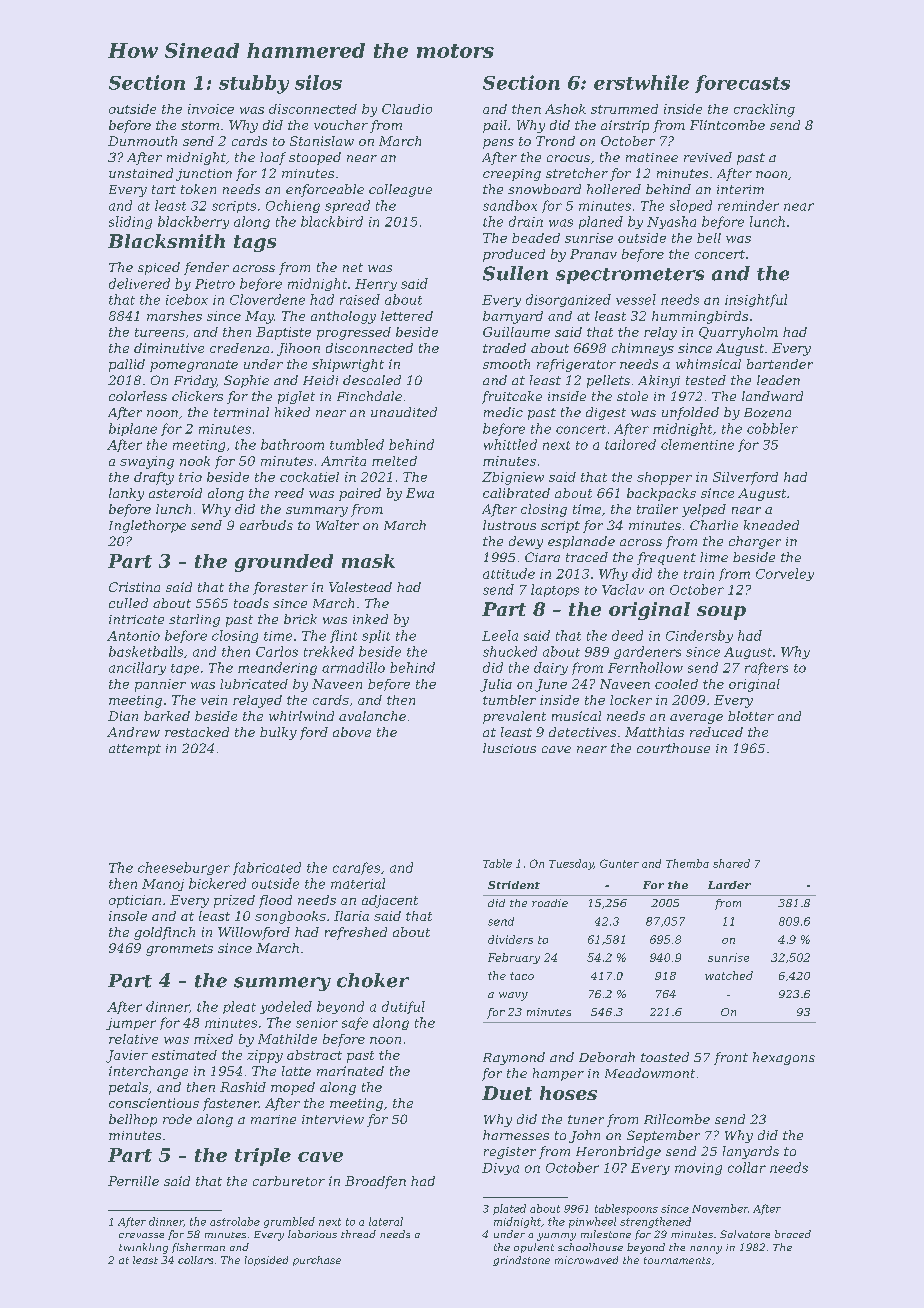 This document has width=924, height=1308. Describe the element at coordinates (708, 364) in the document. I see `whimsical` at that location.
